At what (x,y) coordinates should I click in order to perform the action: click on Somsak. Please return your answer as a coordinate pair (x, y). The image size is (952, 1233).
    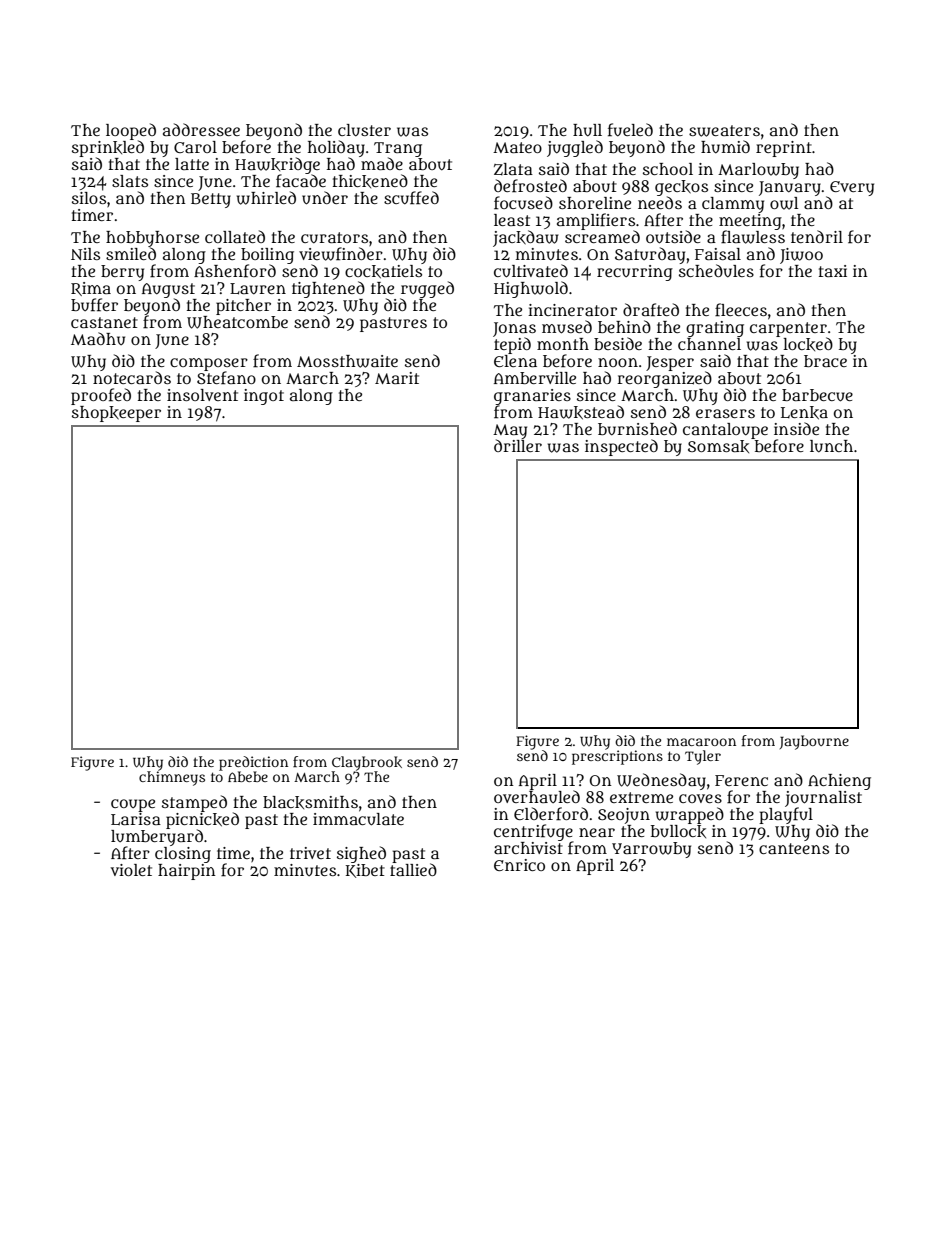
    Looking at the image, I should click on (718, 446).
